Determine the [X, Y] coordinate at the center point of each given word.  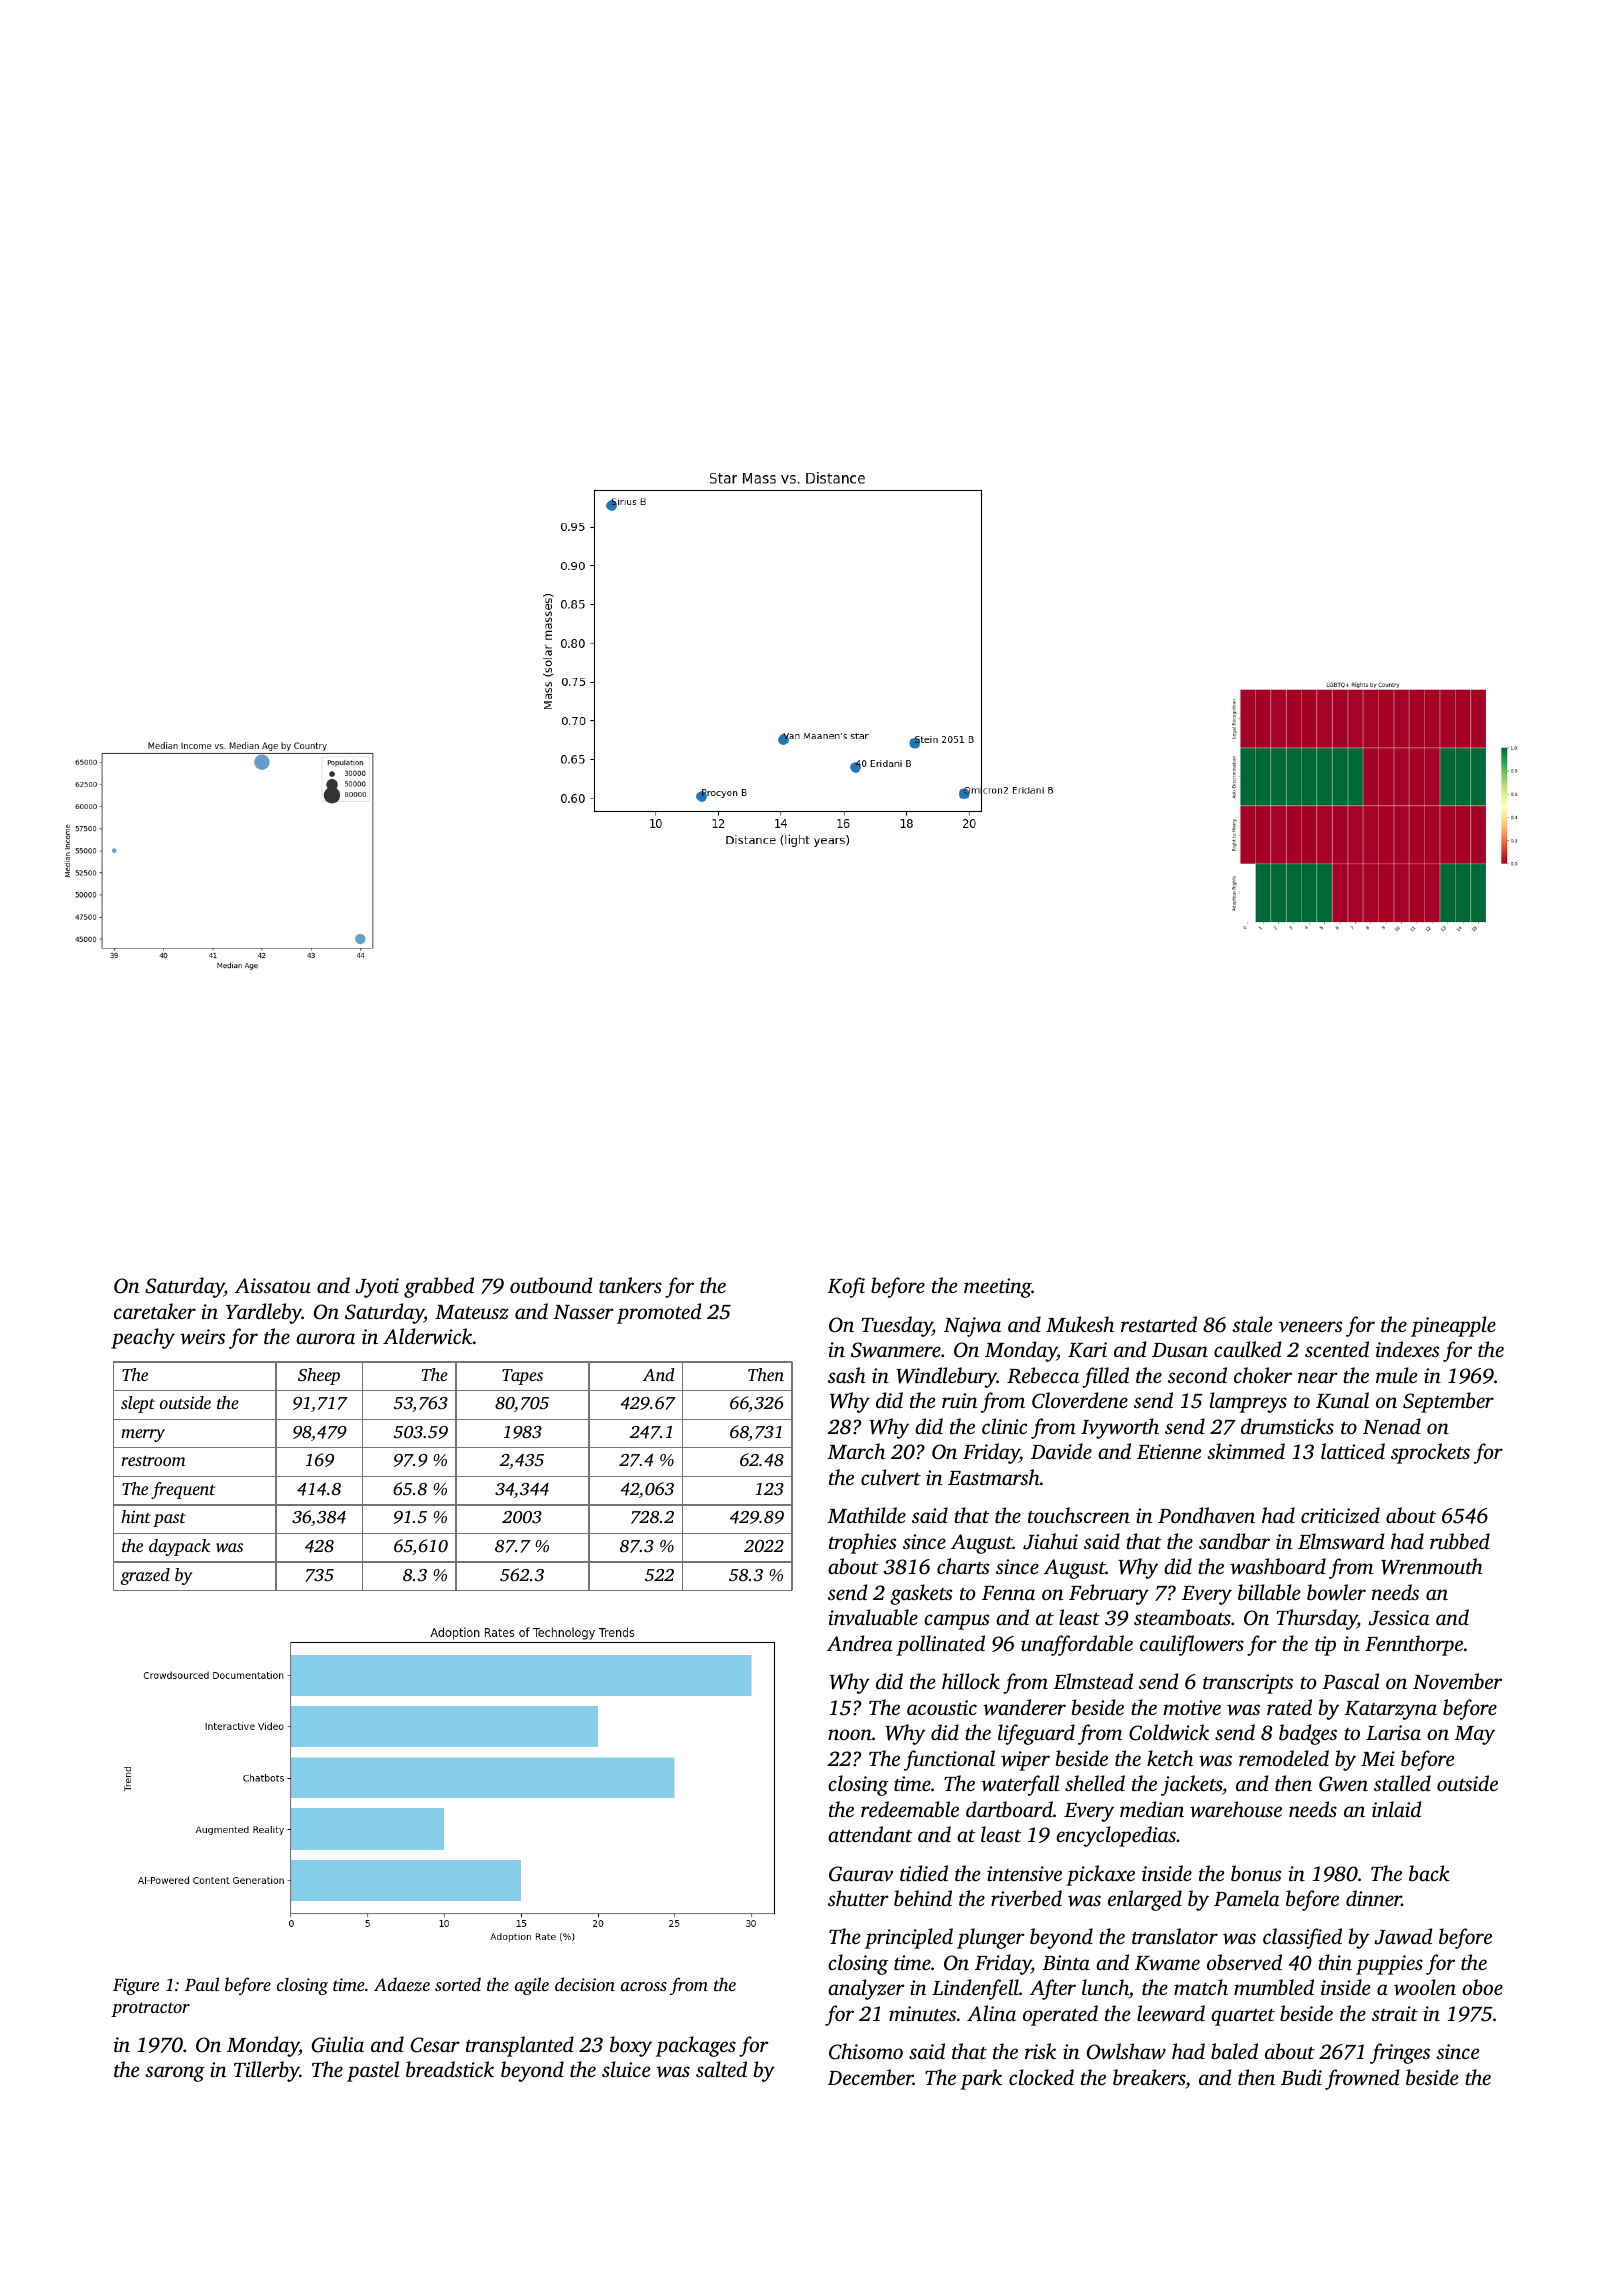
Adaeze [402, 1984]
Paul [202, 1984]
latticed [1353, 1451]
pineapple [1453, 1326]
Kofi [846, 1287]
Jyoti [377, 1288]
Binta [1066, 1962]
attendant [870, 1834]
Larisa [1393, 1732]
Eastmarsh [994, 1477]
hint [136, 1516]
